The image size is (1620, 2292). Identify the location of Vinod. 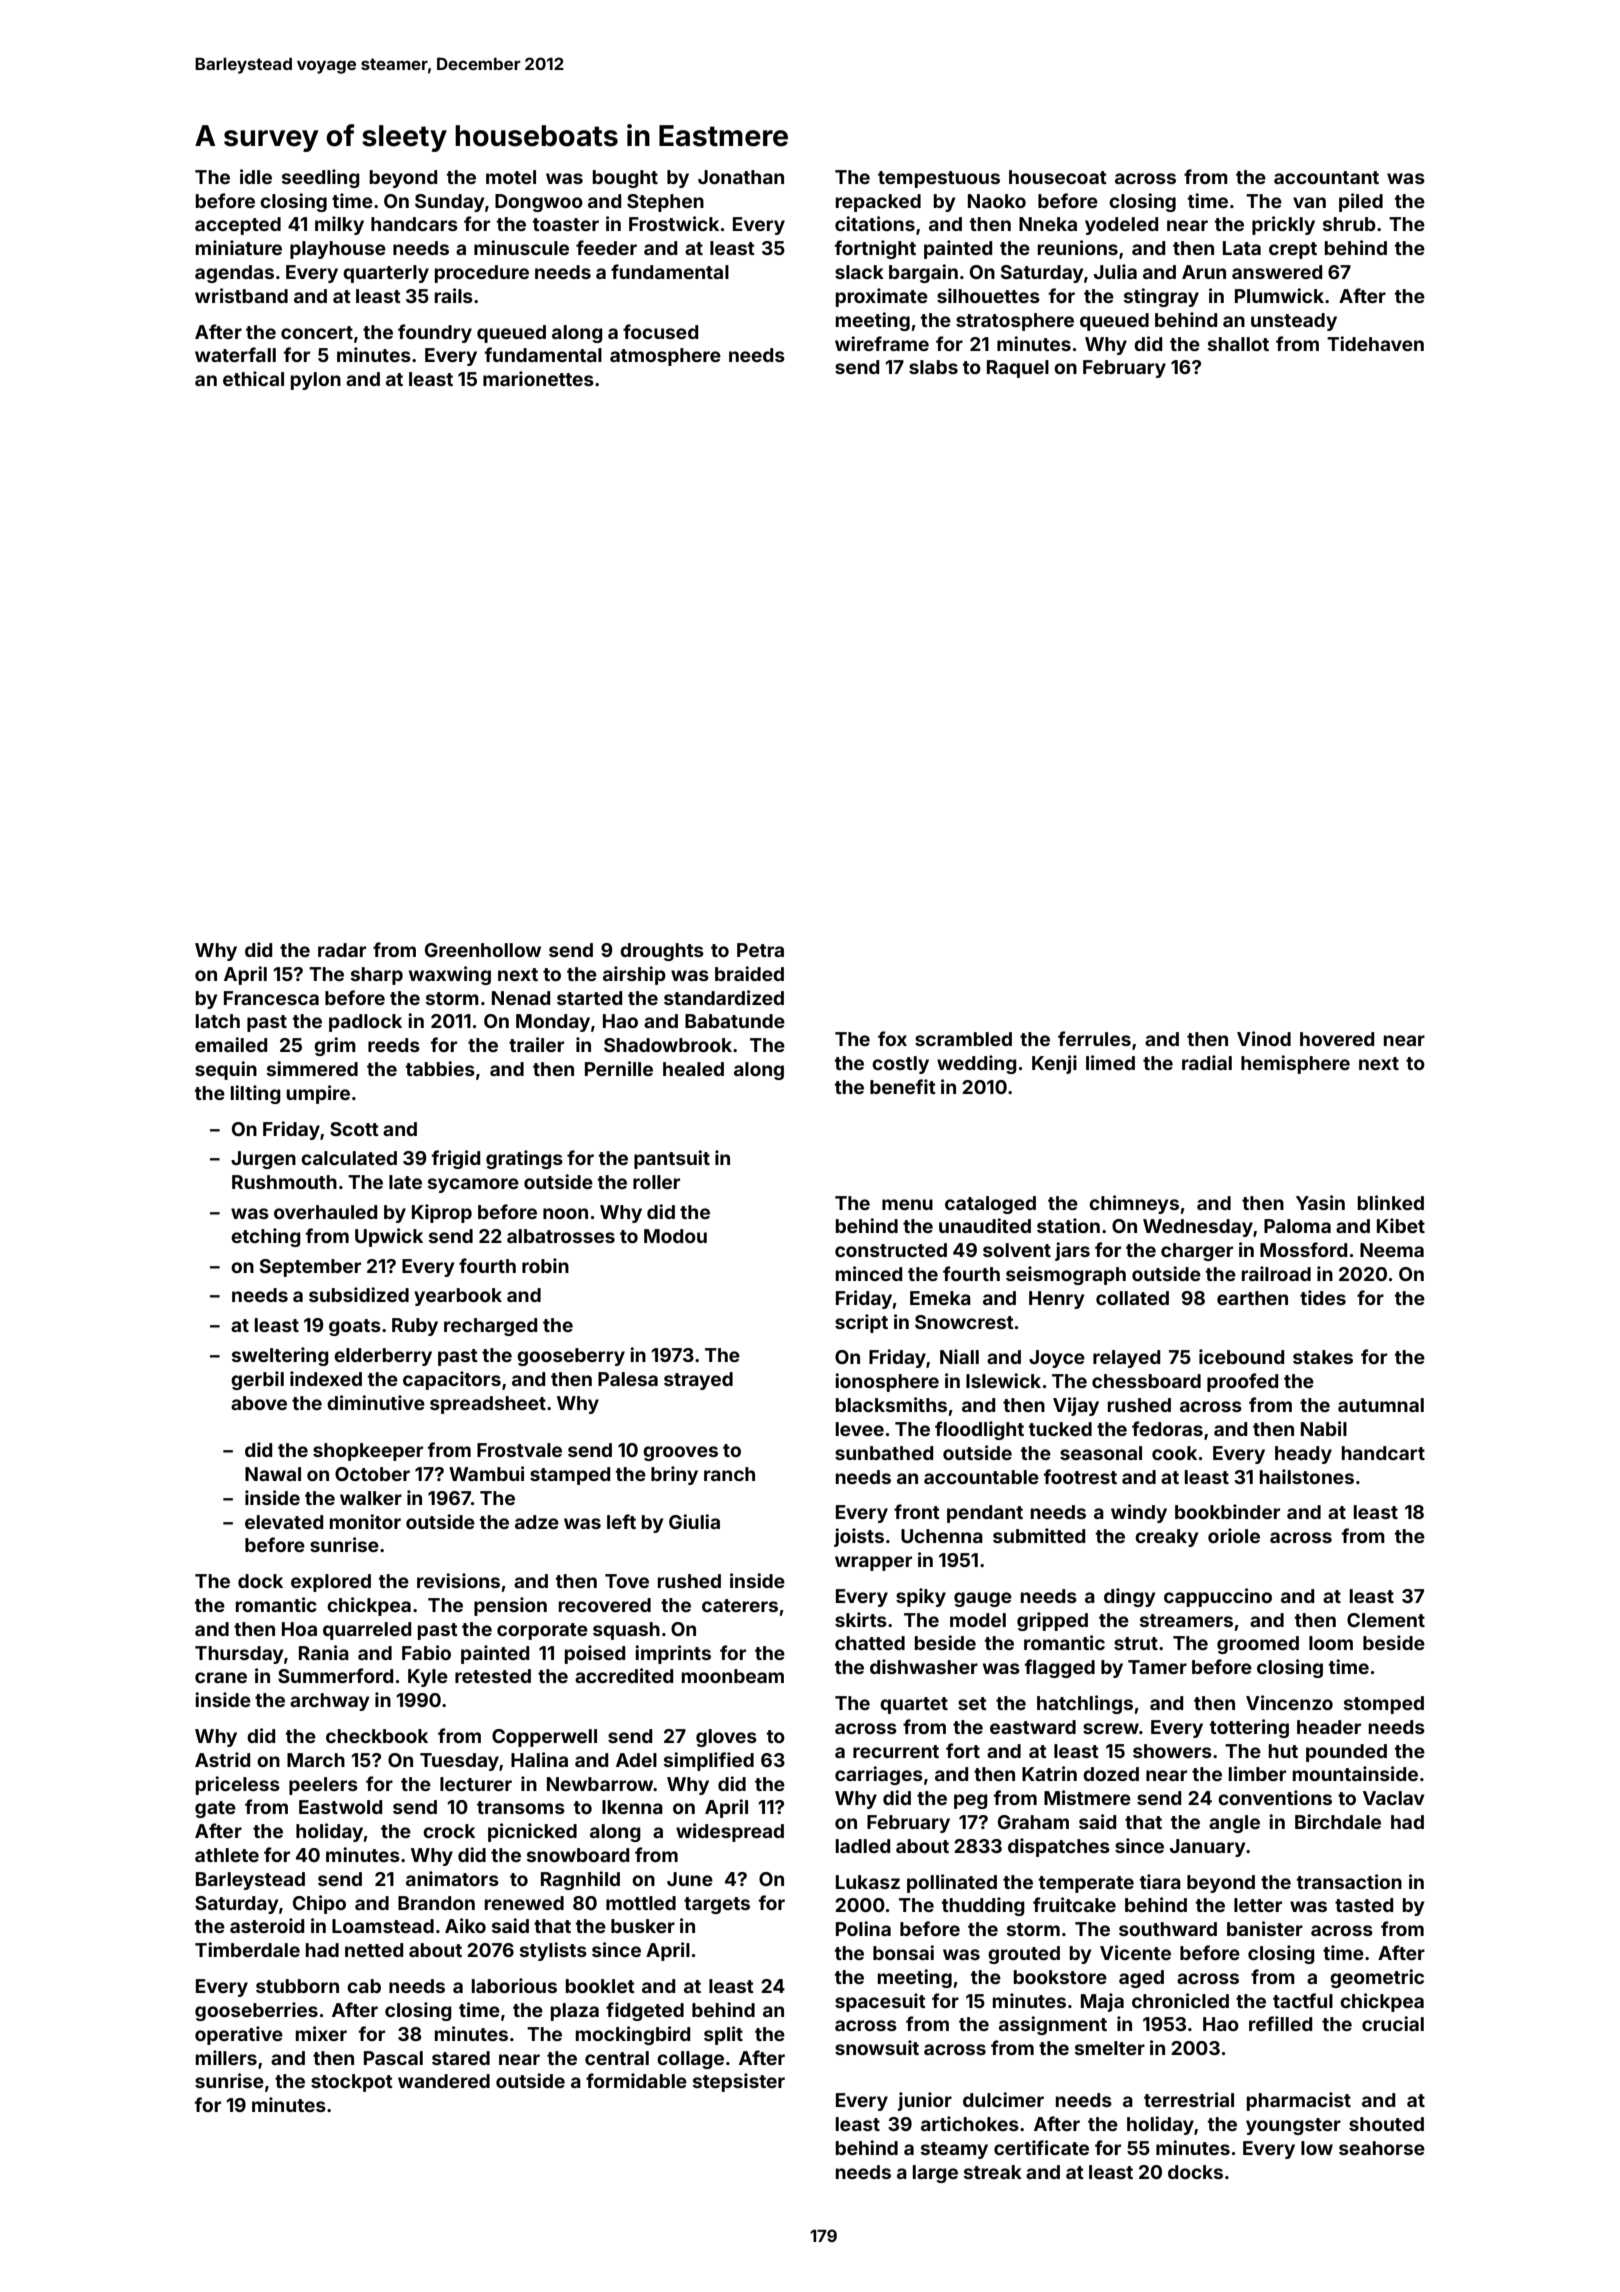
(1264, 1038).
